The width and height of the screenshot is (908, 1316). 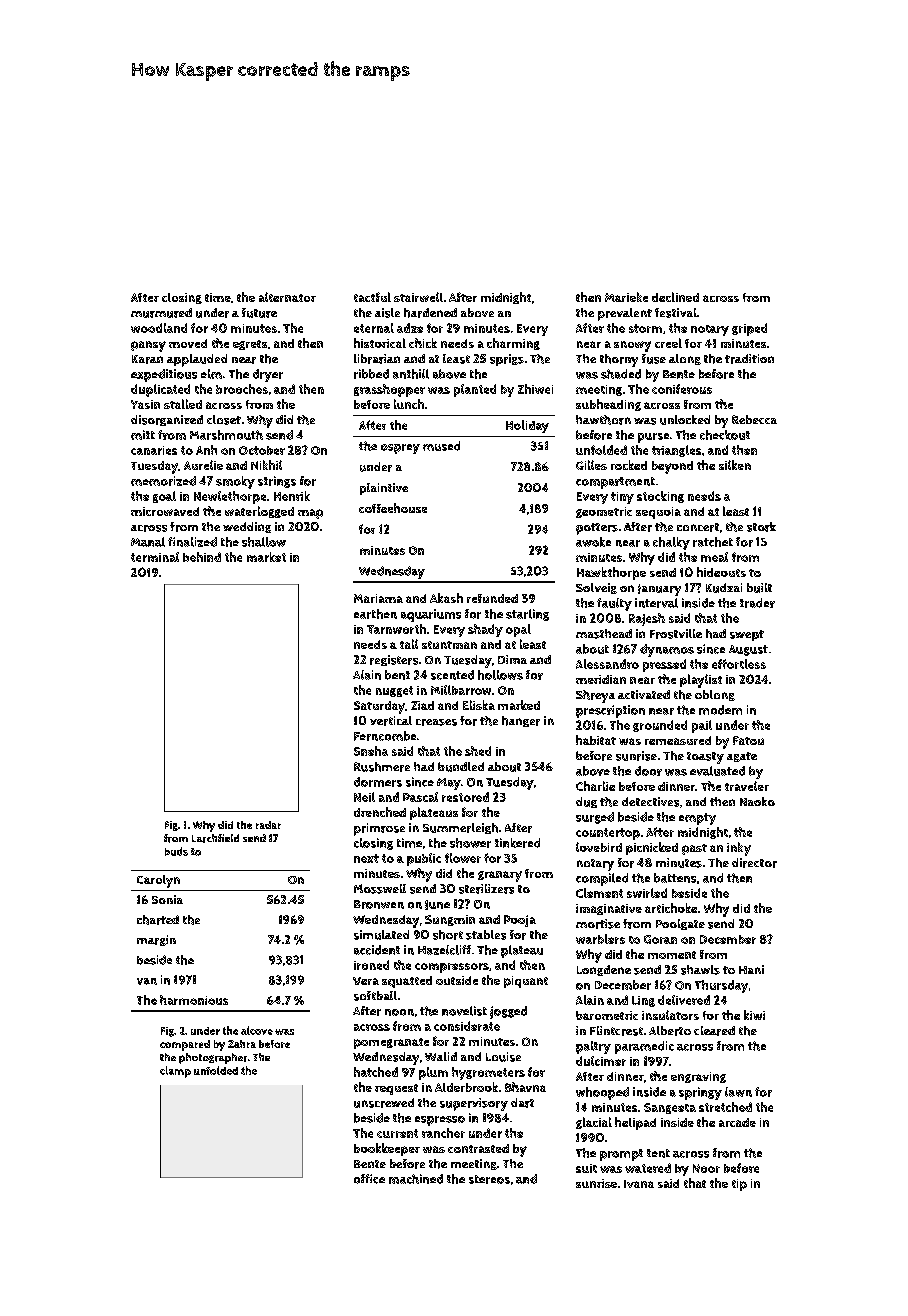 I want to click on smoky, so click(x=235, y=482).
